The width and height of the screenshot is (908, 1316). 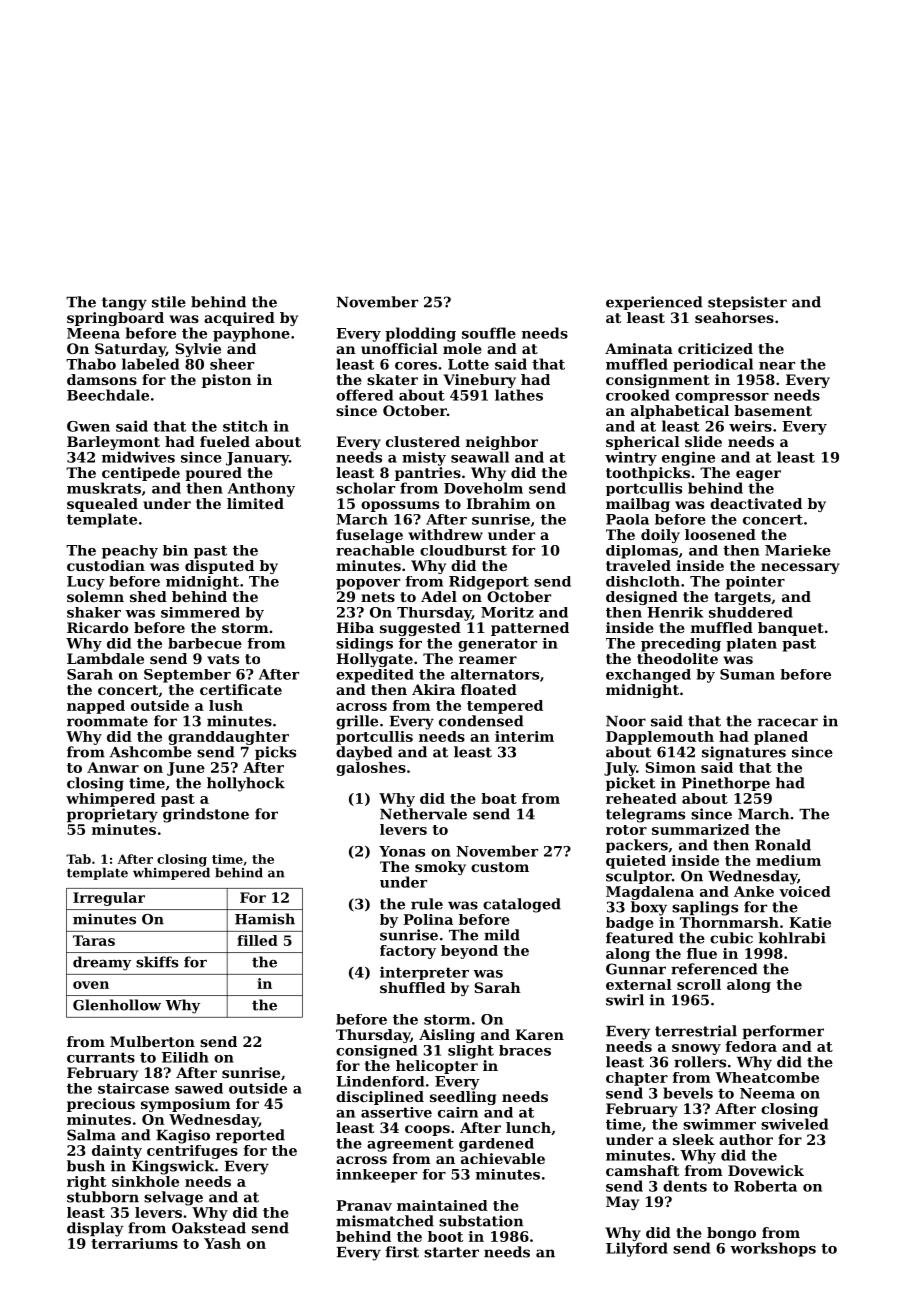 What do you see at coordinates (402, 1252) in the screenshot?
I see `first` at bounding box center [402, 1252].
